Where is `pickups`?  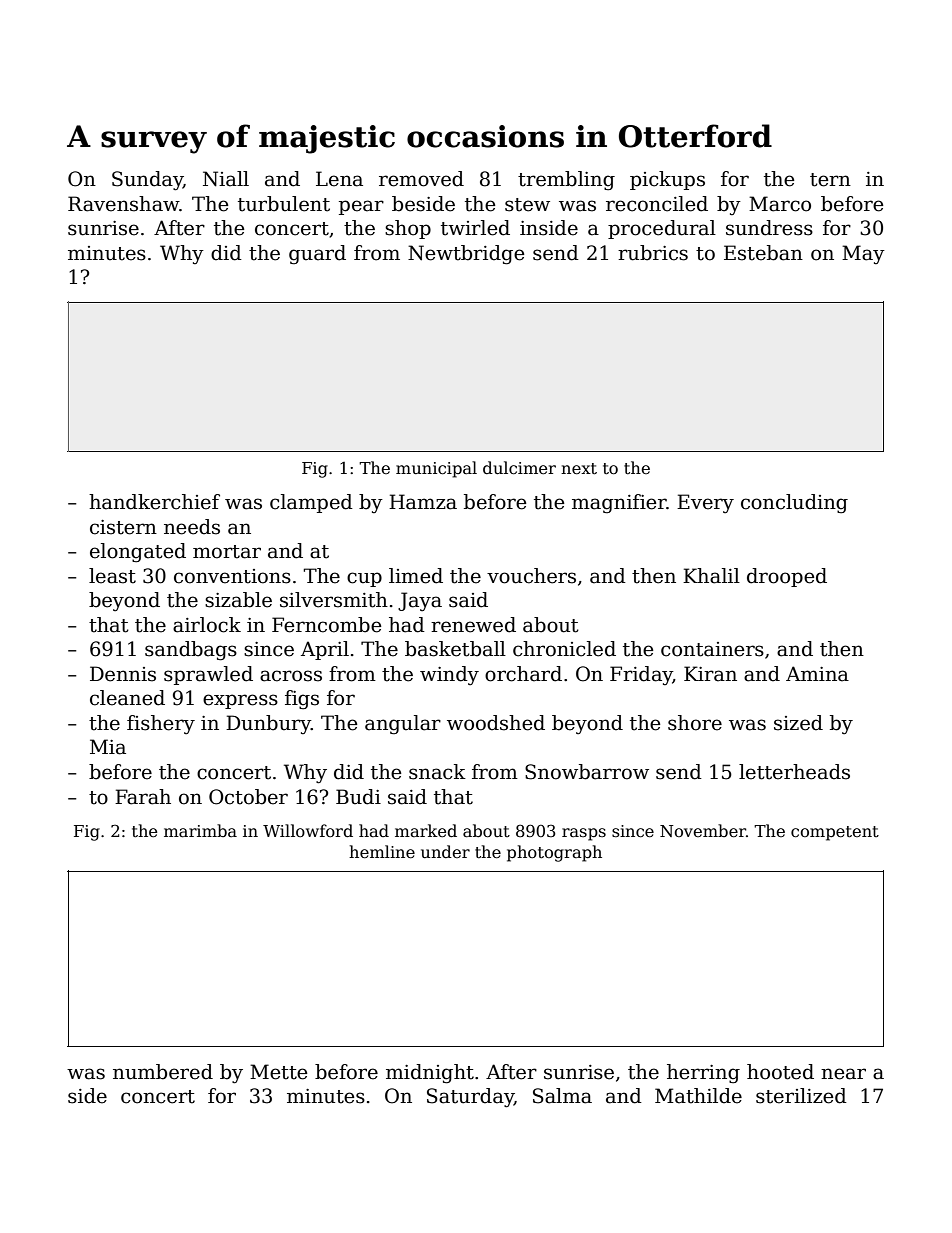
pickups is located at coordinates (667, 180).
